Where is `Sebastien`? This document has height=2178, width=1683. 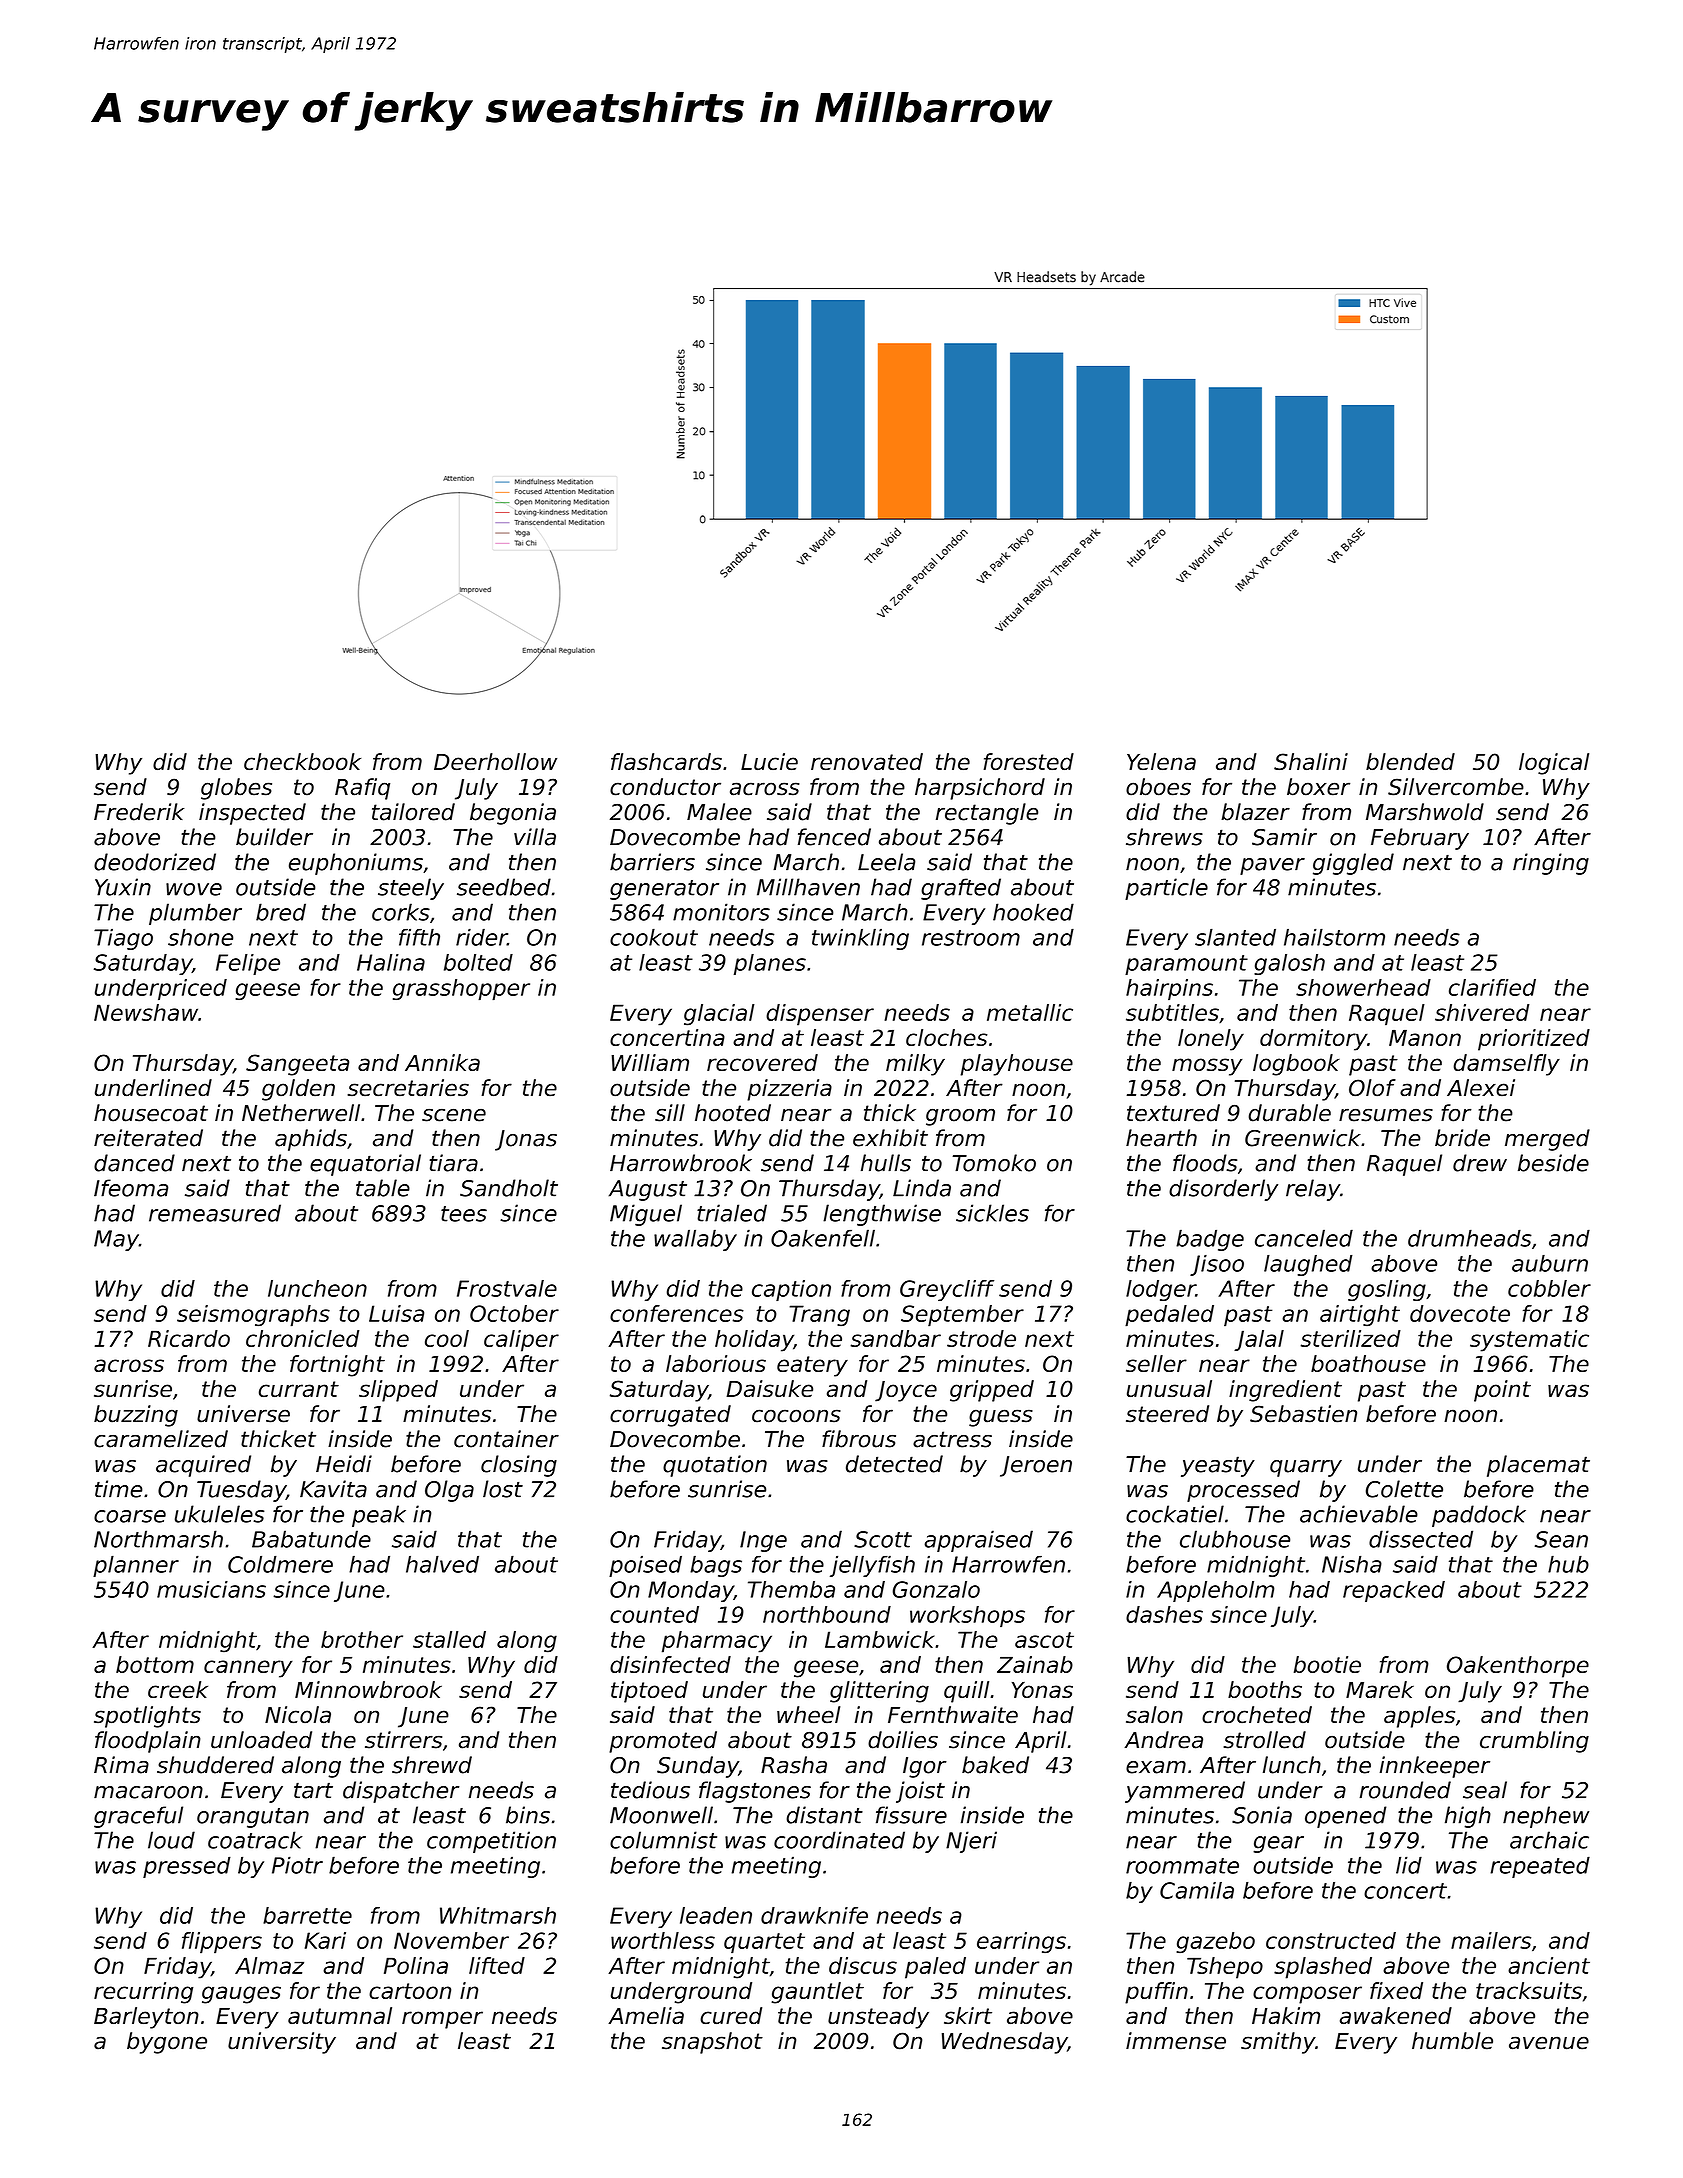
Sebastien is located at coordinates (1303, 1414).
